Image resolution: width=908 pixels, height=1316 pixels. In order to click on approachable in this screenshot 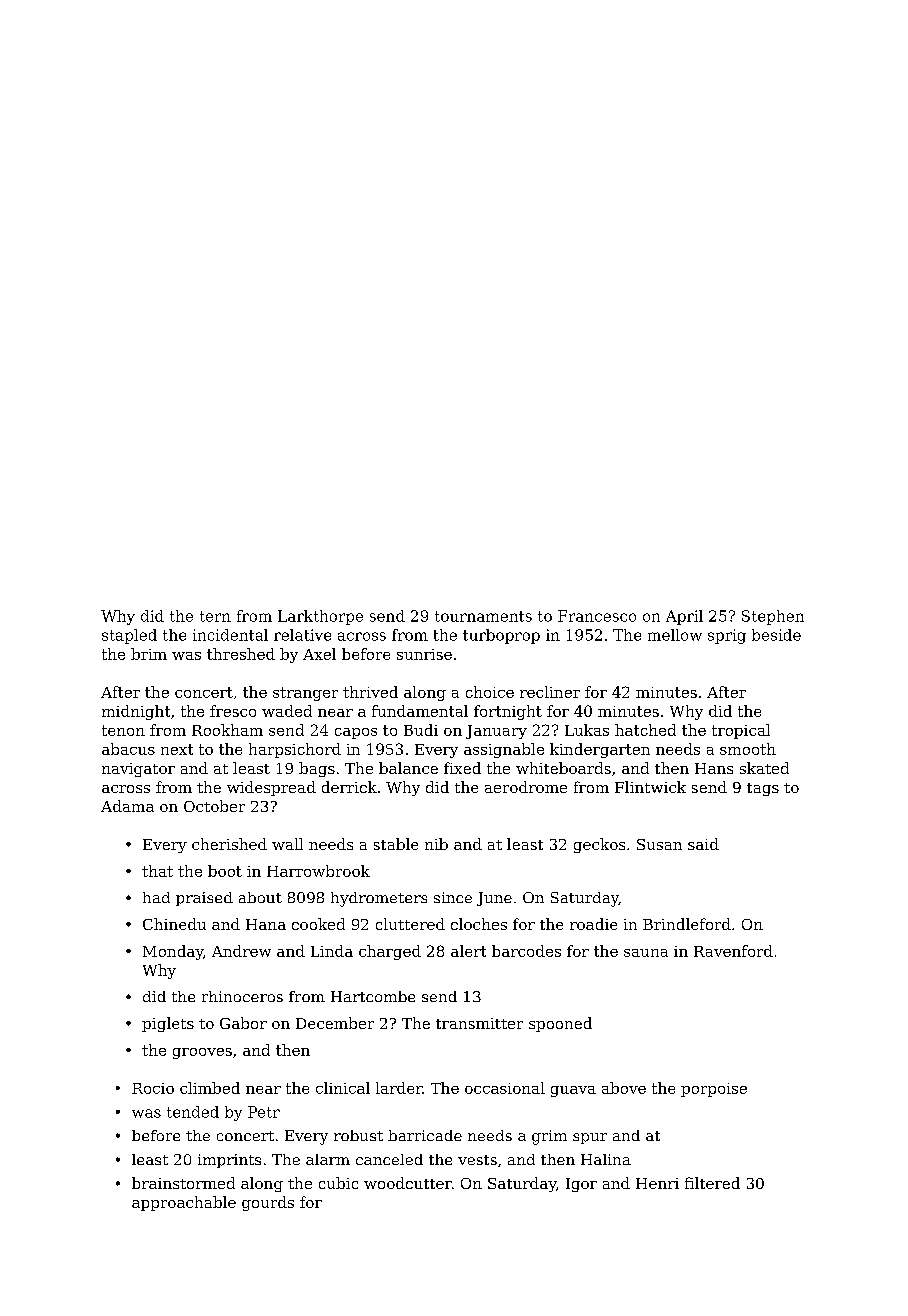, I will do `click(184, 1203)`.
